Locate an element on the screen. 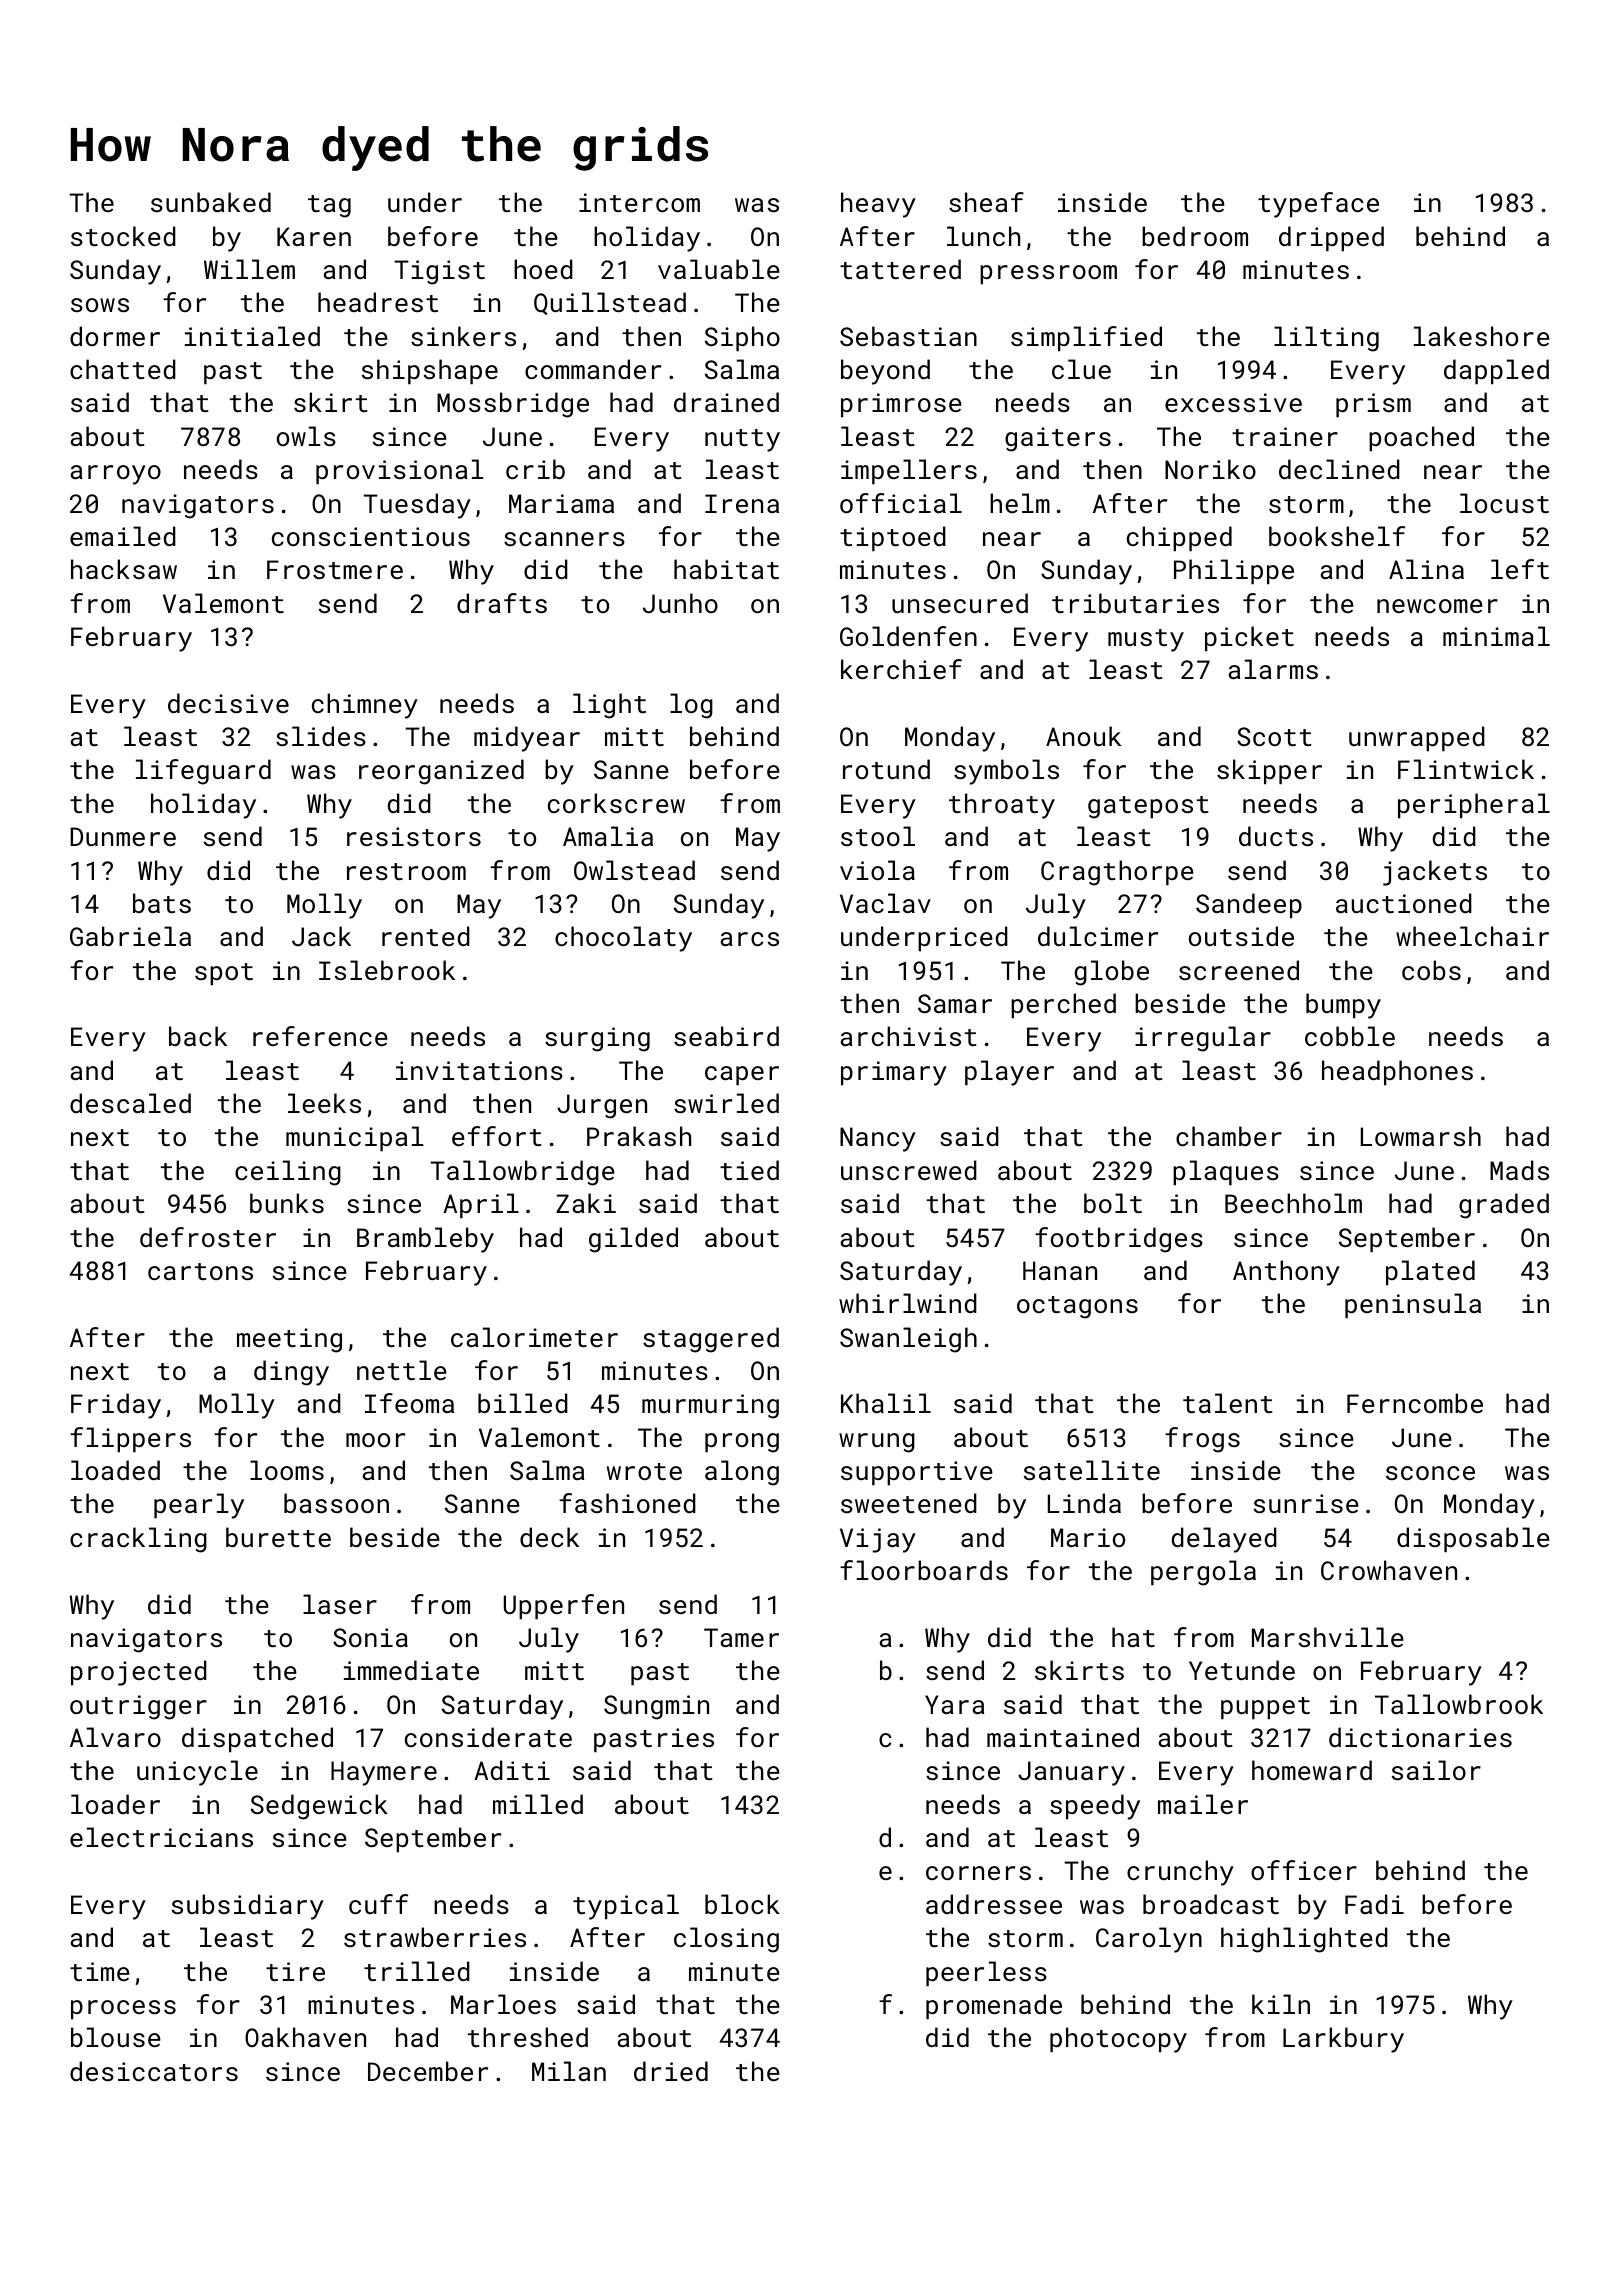  tire is located at coordinates (295, 1971).
